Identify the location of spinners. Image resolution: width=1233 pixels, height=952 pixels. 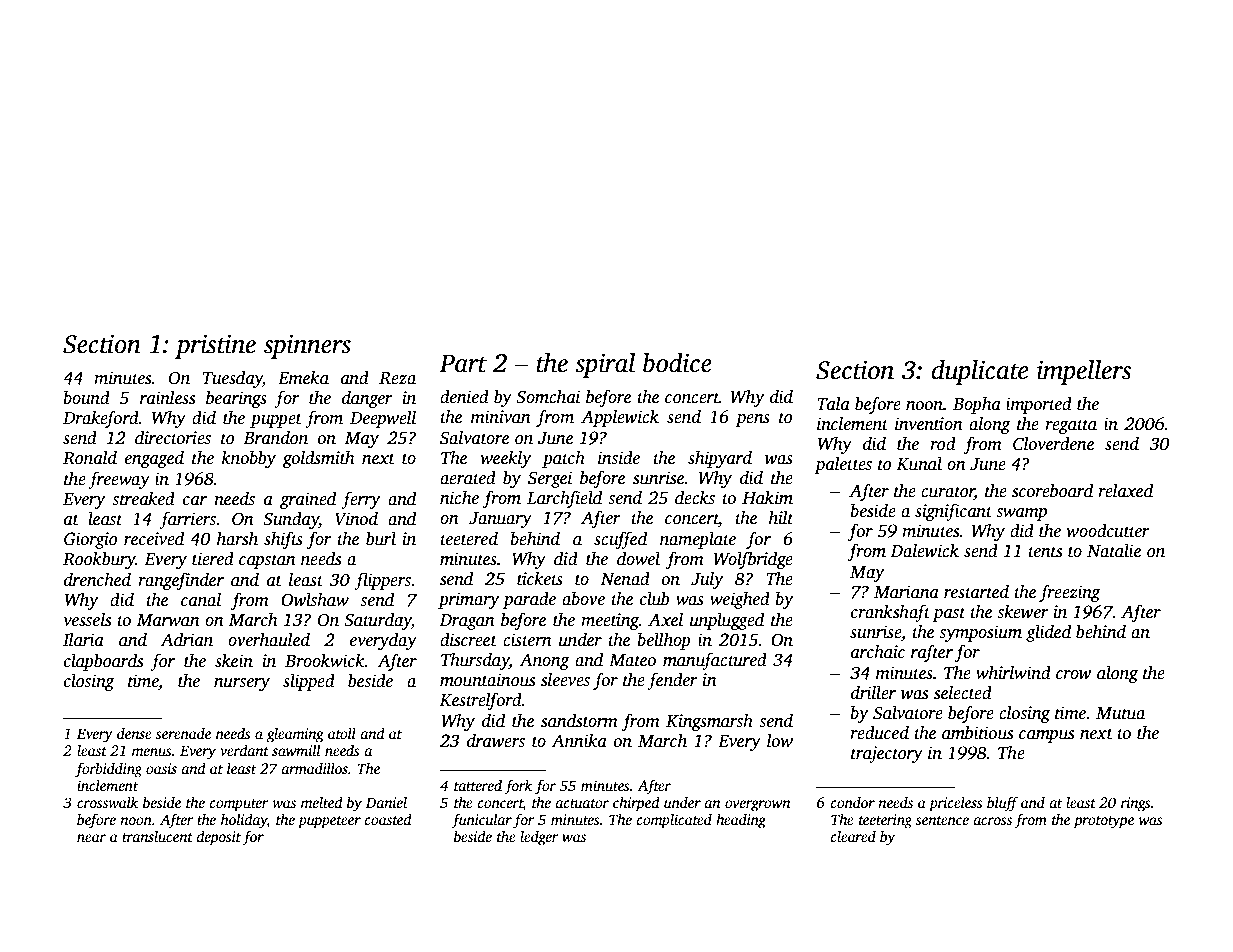
(307, 347).
